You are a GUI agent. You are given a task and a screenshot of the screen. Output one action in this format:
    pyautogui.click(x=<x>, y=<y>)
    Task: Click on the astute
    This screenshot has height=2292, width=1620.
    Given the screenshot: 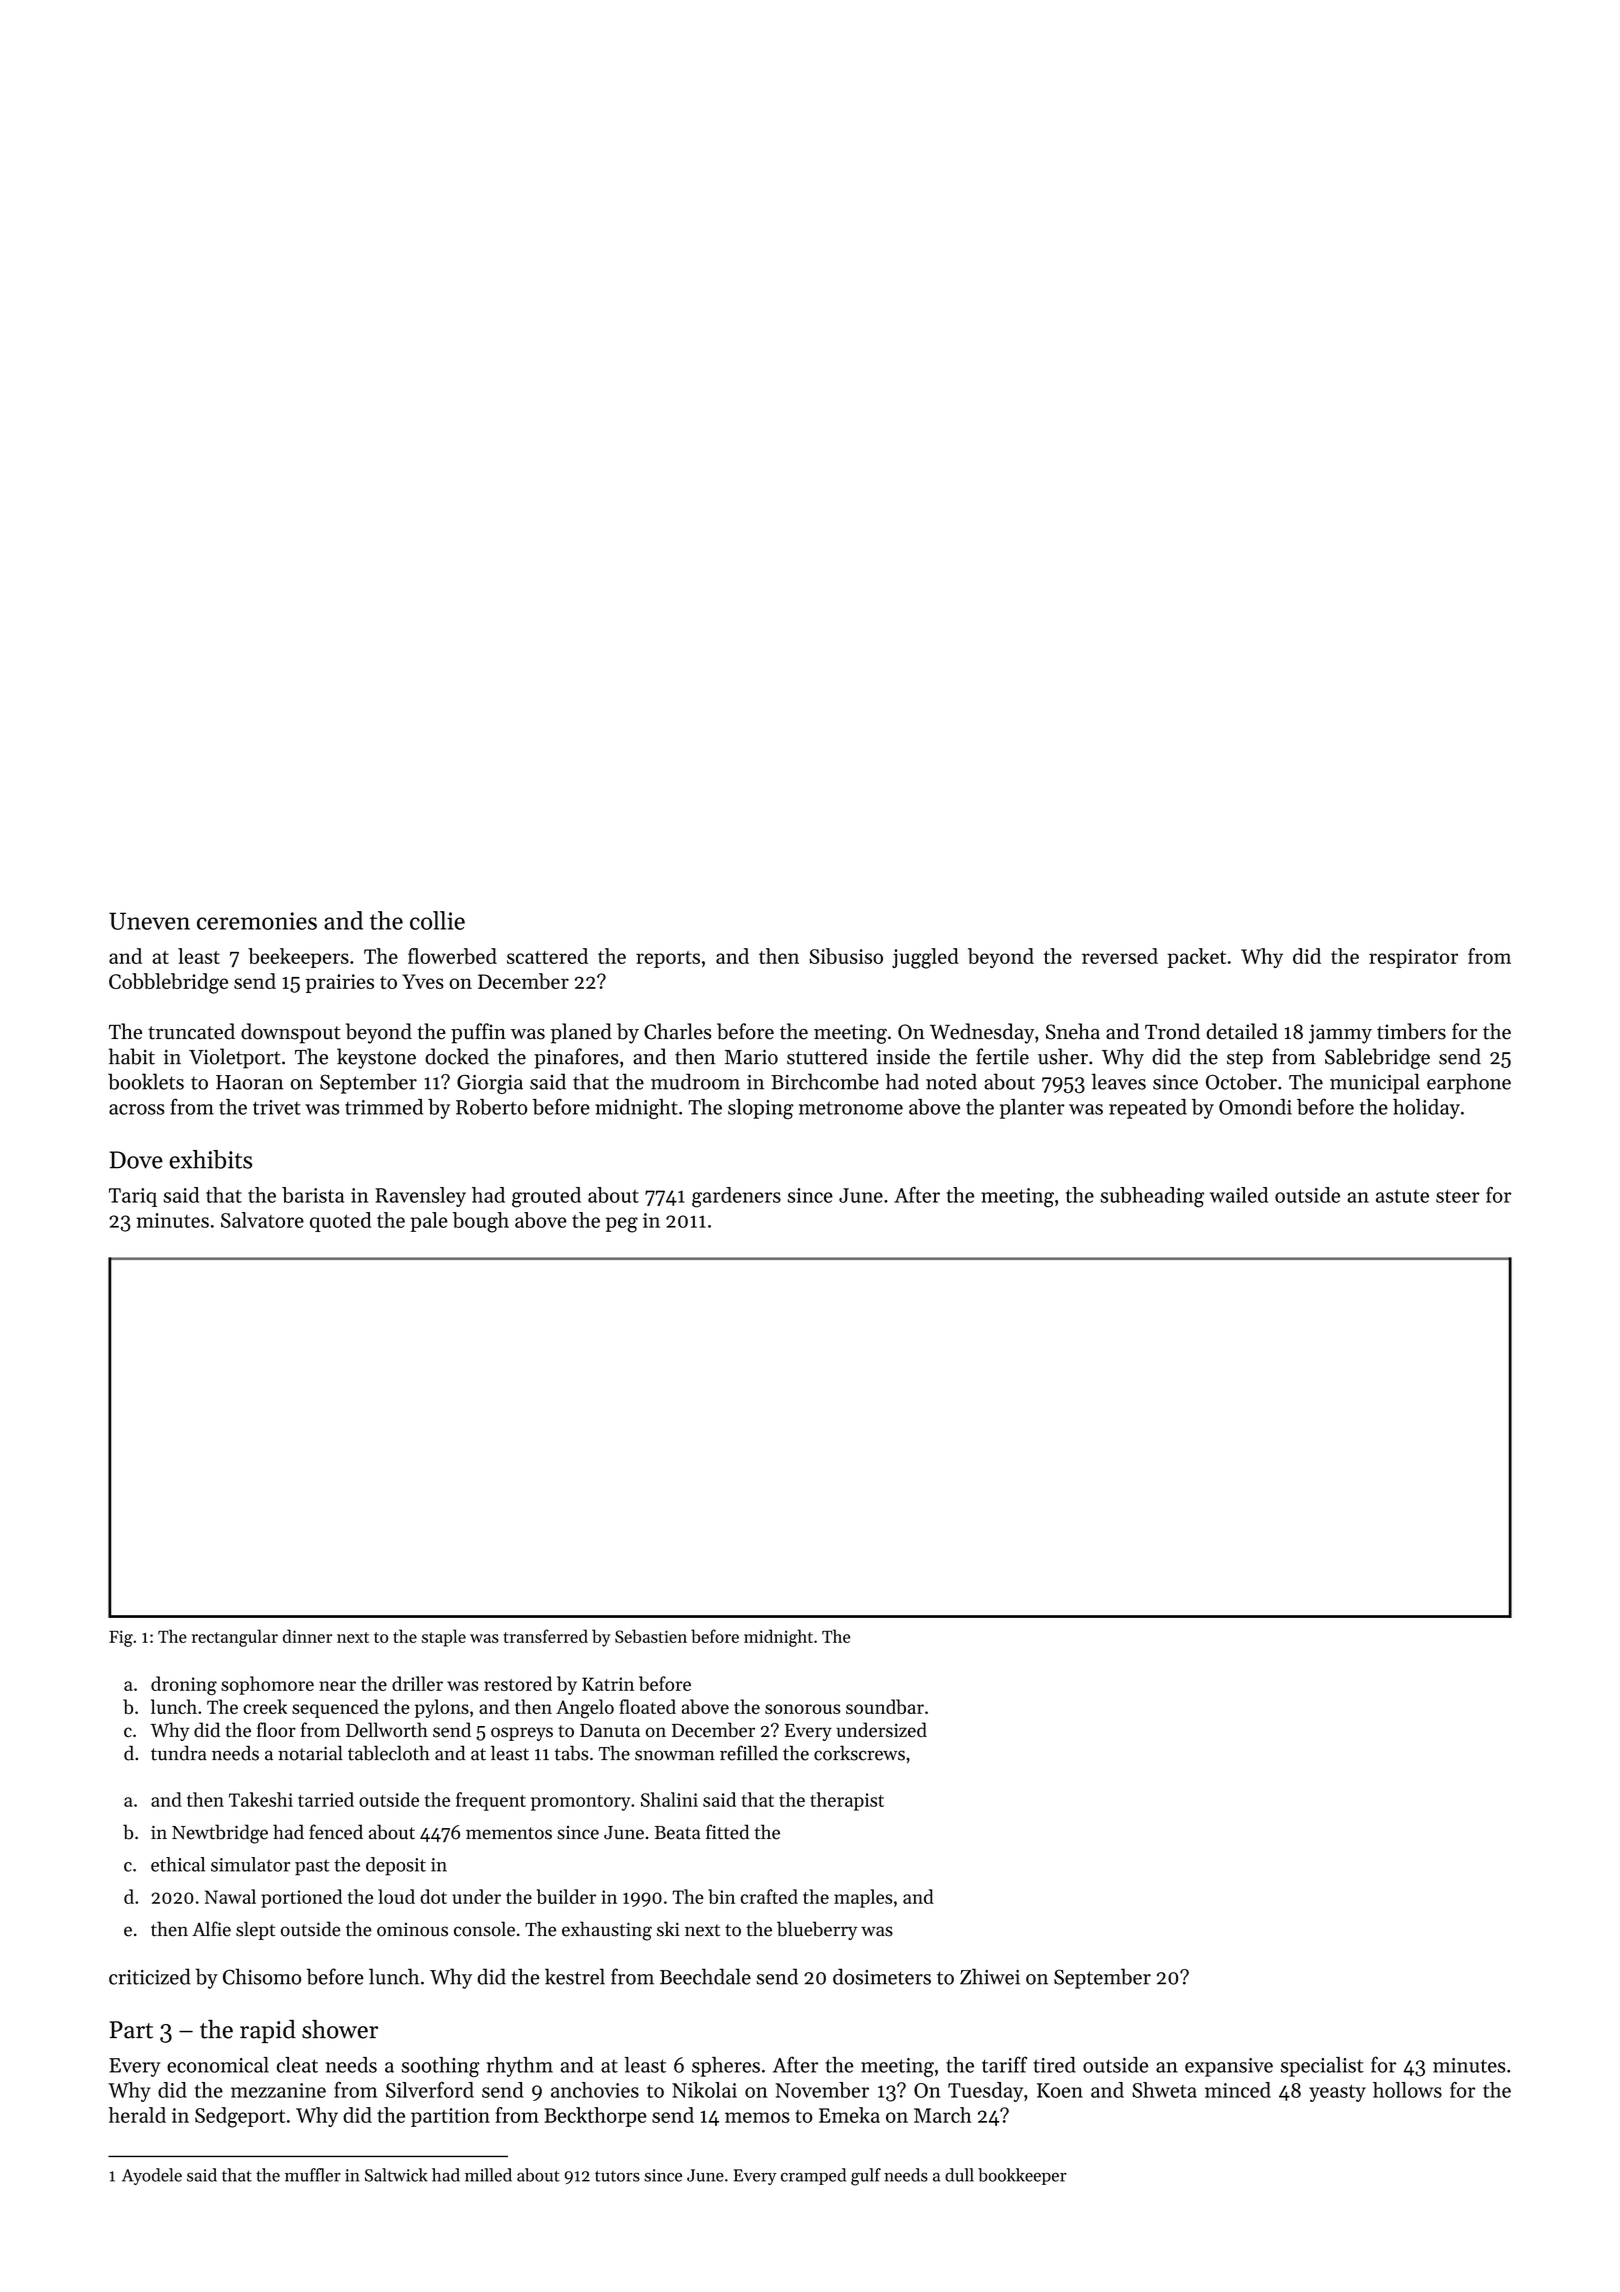 What is the action you would take?
    pyautogui.click(x=1402, y=1196)
